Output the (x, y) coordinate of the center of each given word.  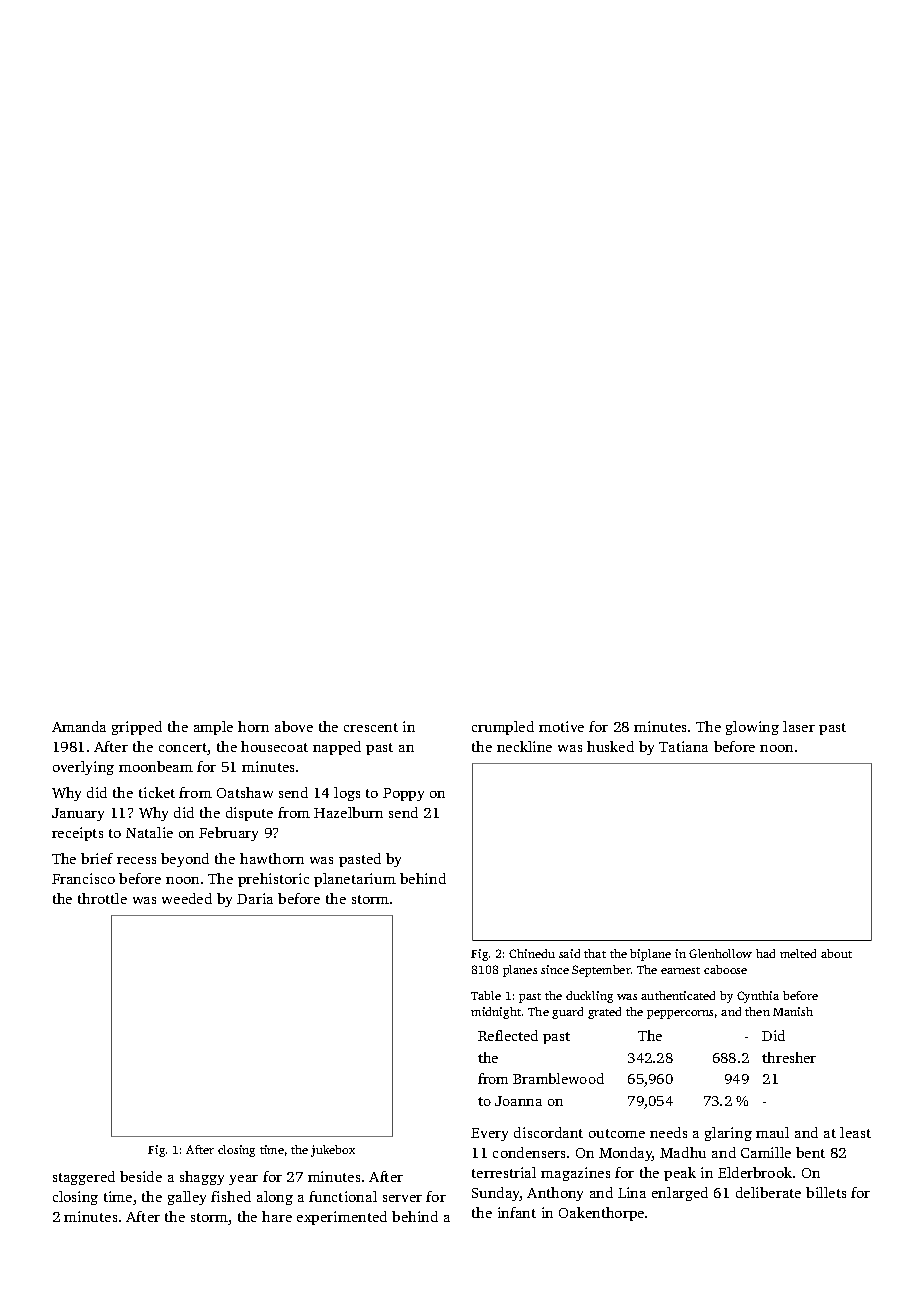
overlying (83, 768)
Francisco (83, 878)
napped (337, 748)
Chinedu (532, 953)
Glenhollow (720, 953)
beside (141, 1176)
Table (486, 995)
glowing (752, 728)
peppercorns (680, 1014)
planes (520, 971)
